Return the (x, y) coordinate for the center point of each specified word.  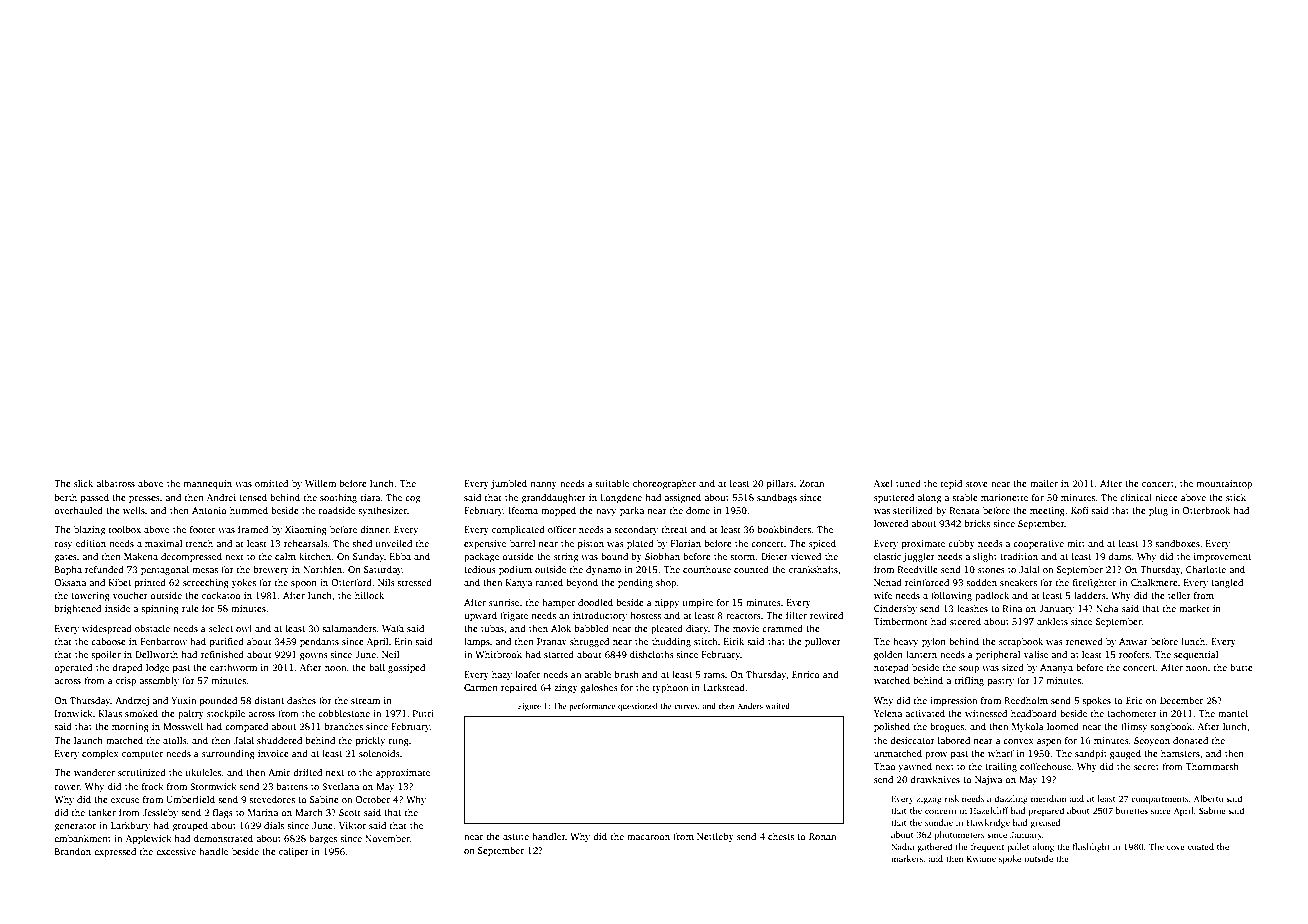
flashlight (1091, 847)
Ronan (822, 836)
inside (117, 608)
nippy (667, 603)
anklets (1052, 621)
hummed (249, 510)
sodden (981, 582)
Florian (686, 543)
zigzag (929, 799)
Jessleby (160, 813)
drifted (307, 772)
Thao (885, 766)
